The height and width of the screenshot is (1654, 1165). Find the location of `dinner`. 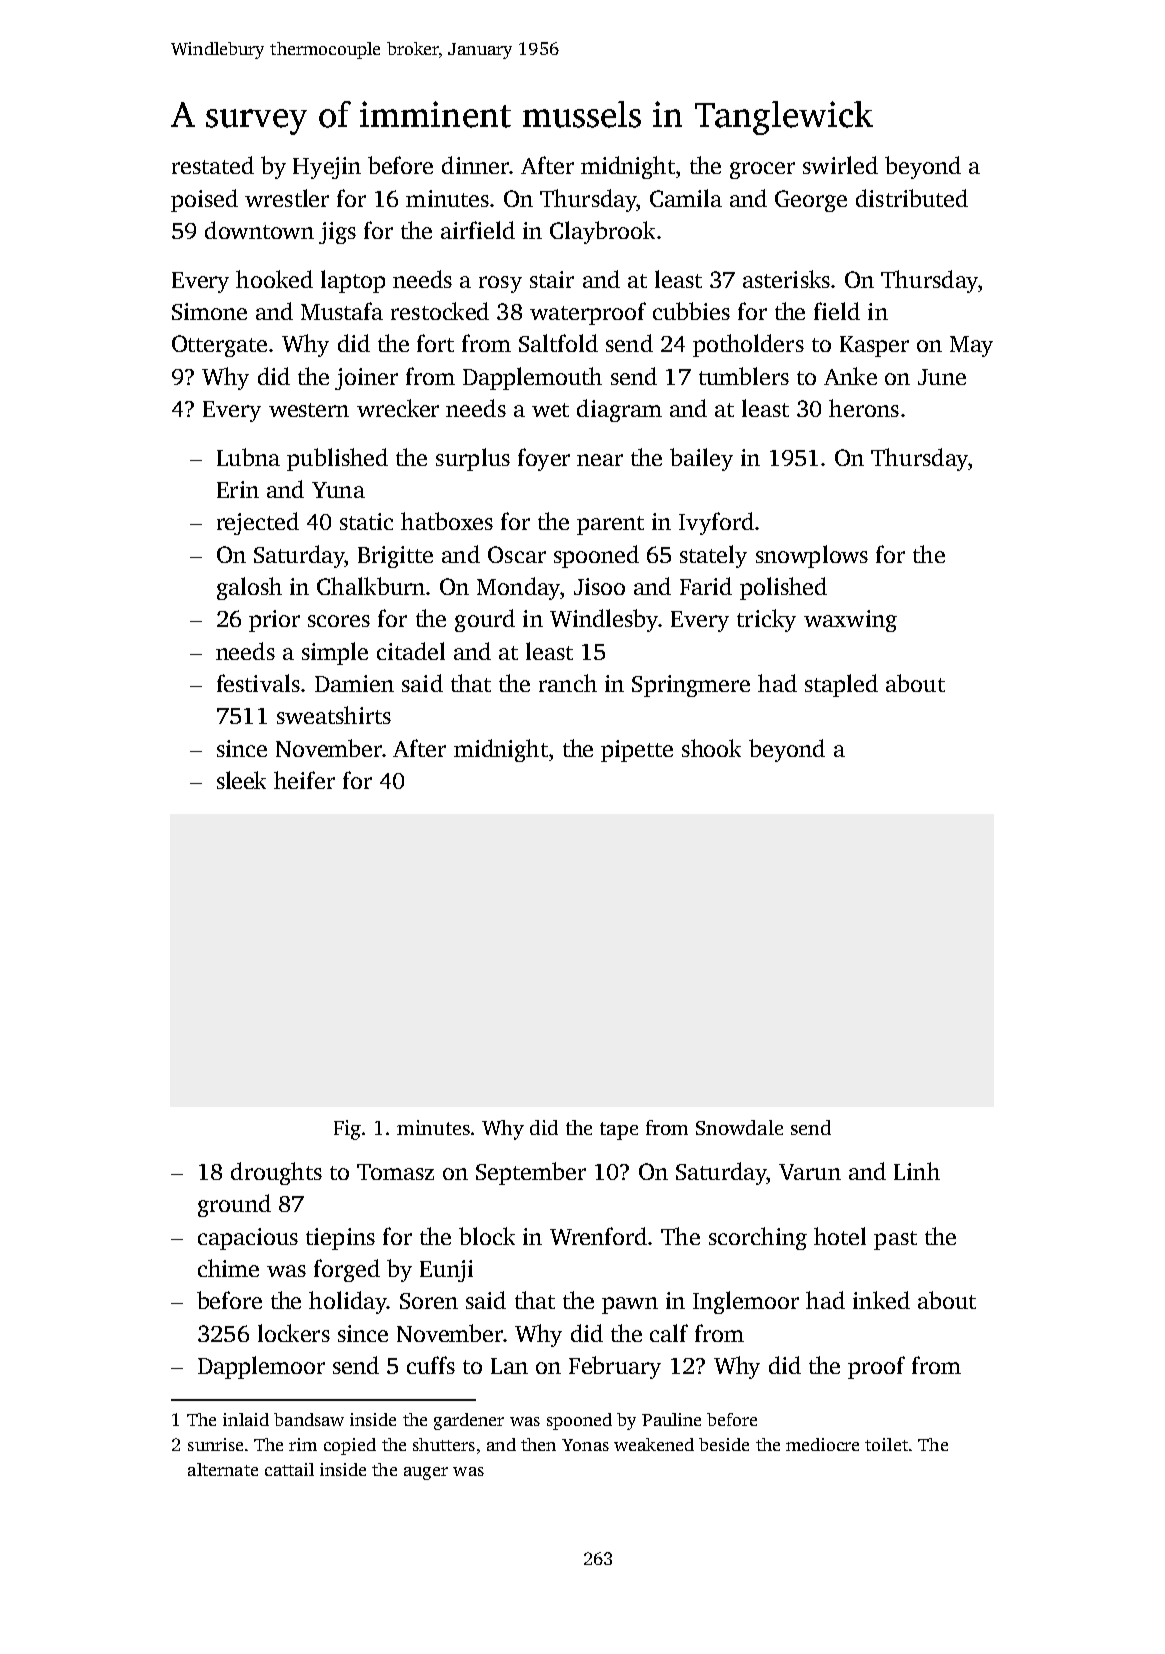

dinner is located at coordinates (475, 165).
